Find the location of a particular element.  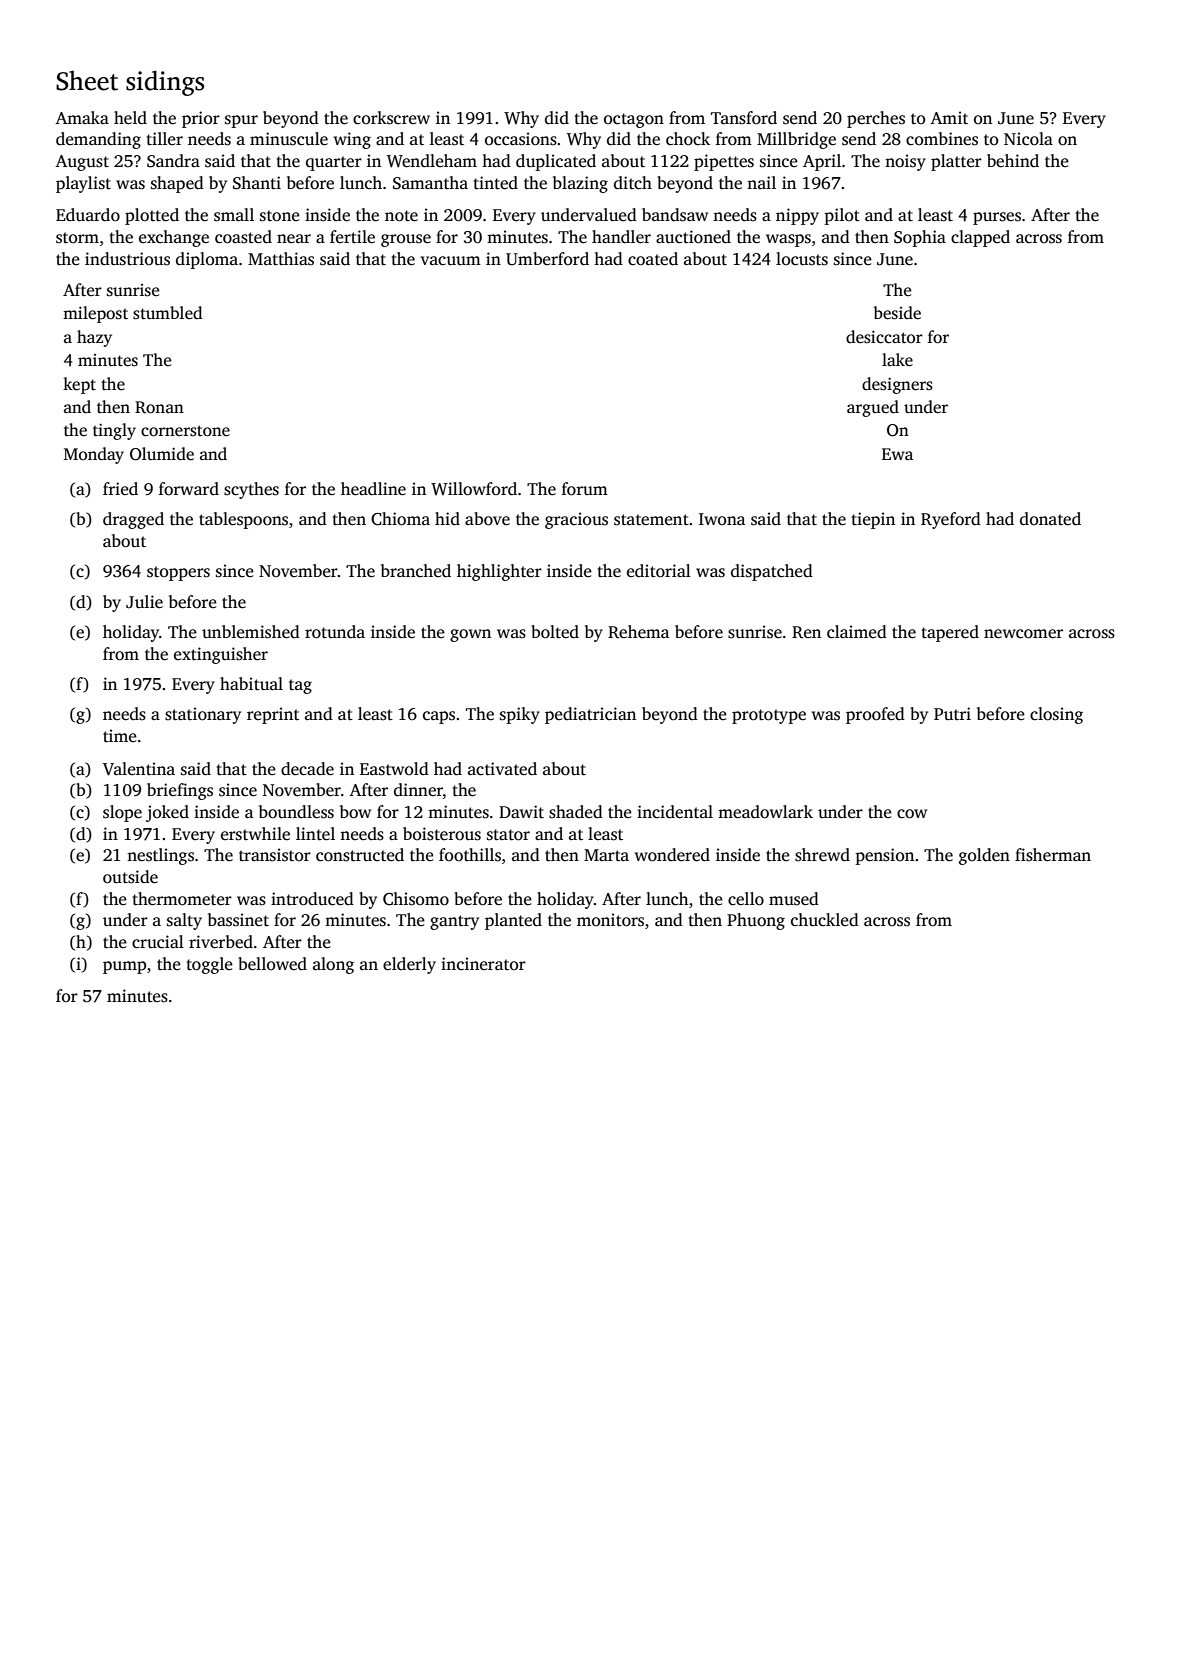

perches is located at coordinates (876, 119).
